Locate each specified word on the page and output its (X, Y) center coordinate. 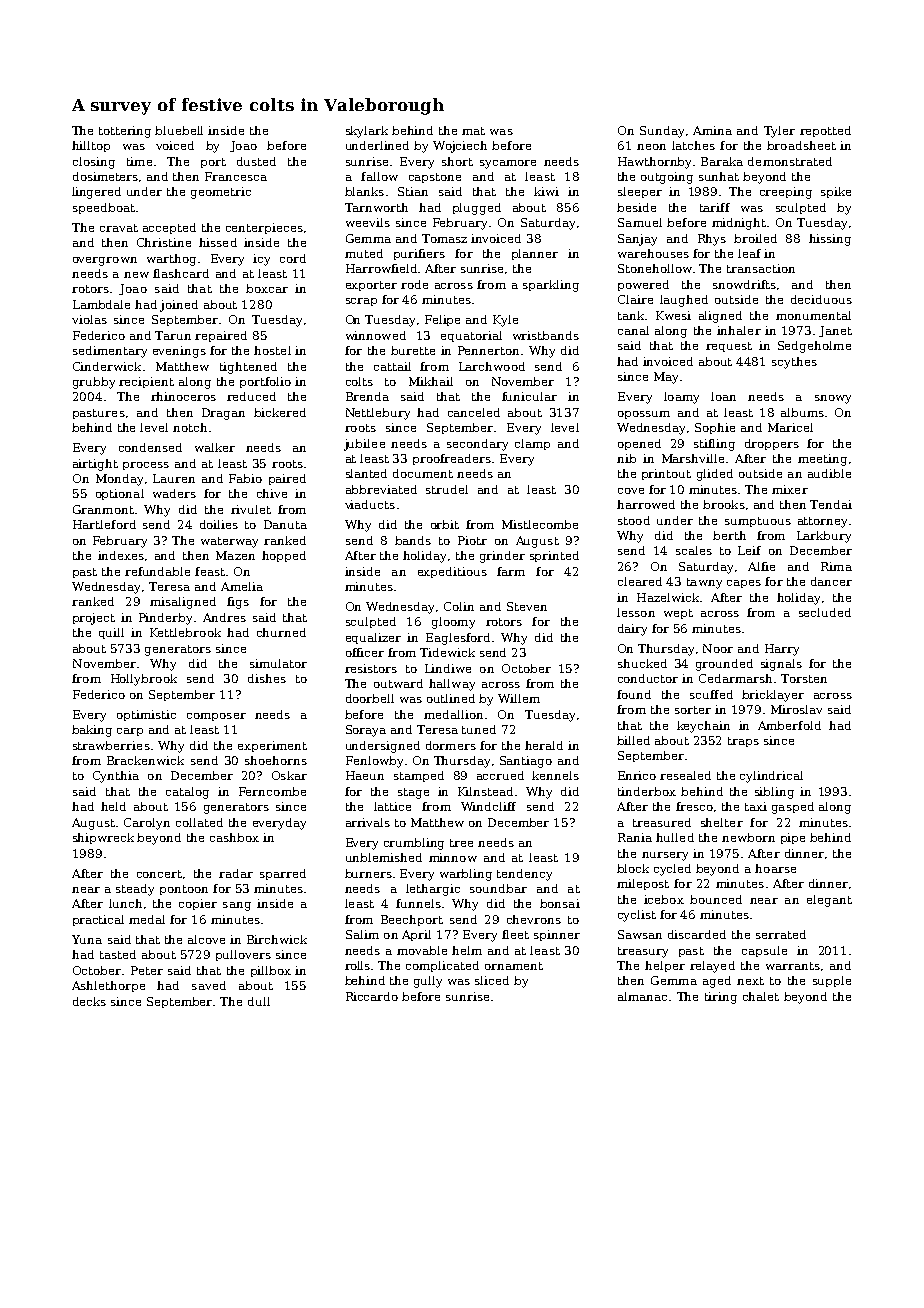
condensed (150, 447)
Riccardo (372, 996)
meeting (822, 460)
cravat (119, 228)
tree (461, 843)
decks (89, 1001)
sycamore (508, 164)
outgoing (667, 178)
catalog (187, 793)
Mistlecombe (540, 524)
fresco (694, 806)
